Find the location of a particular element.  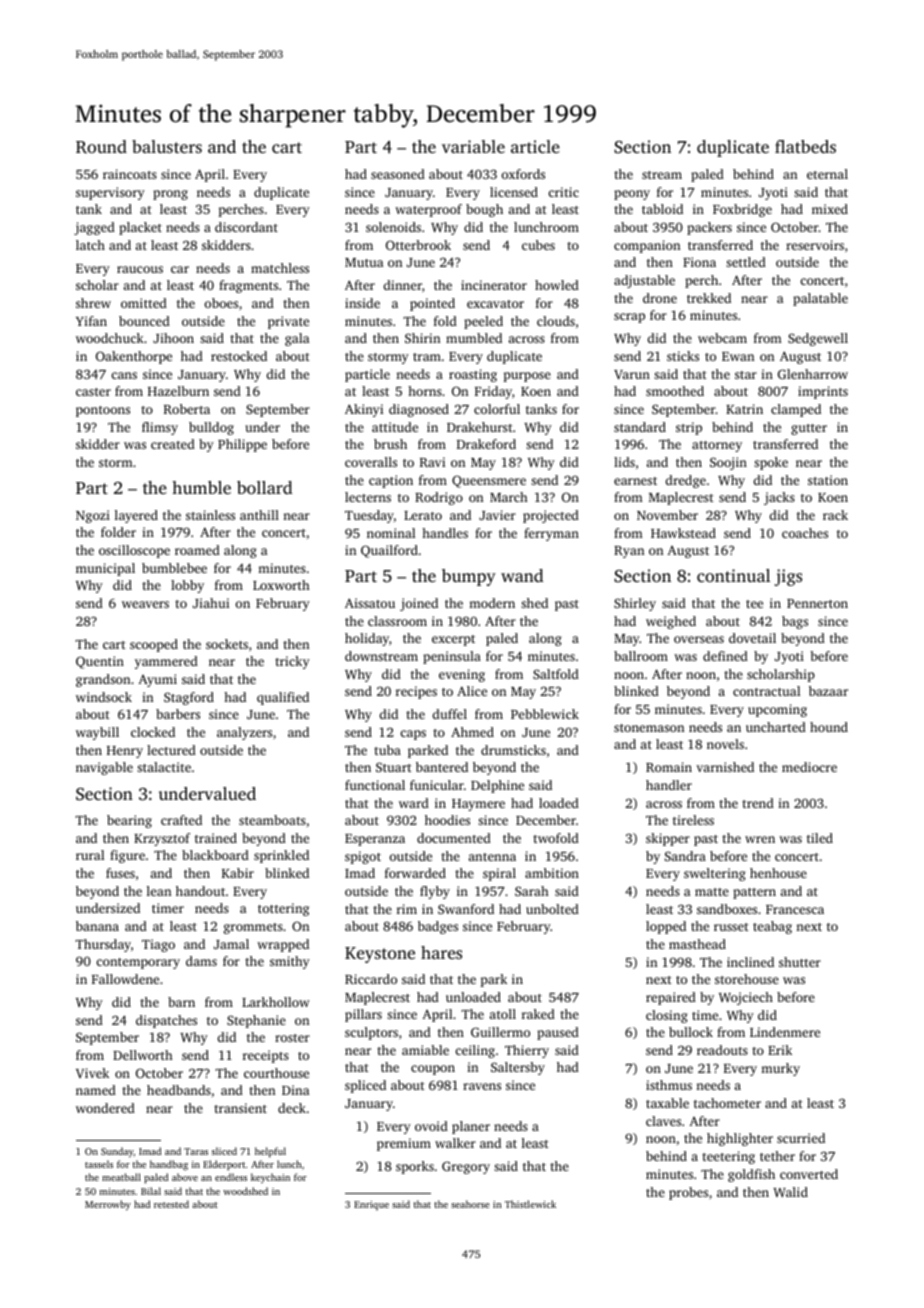

jigs is located at coordinates (788, 577).
